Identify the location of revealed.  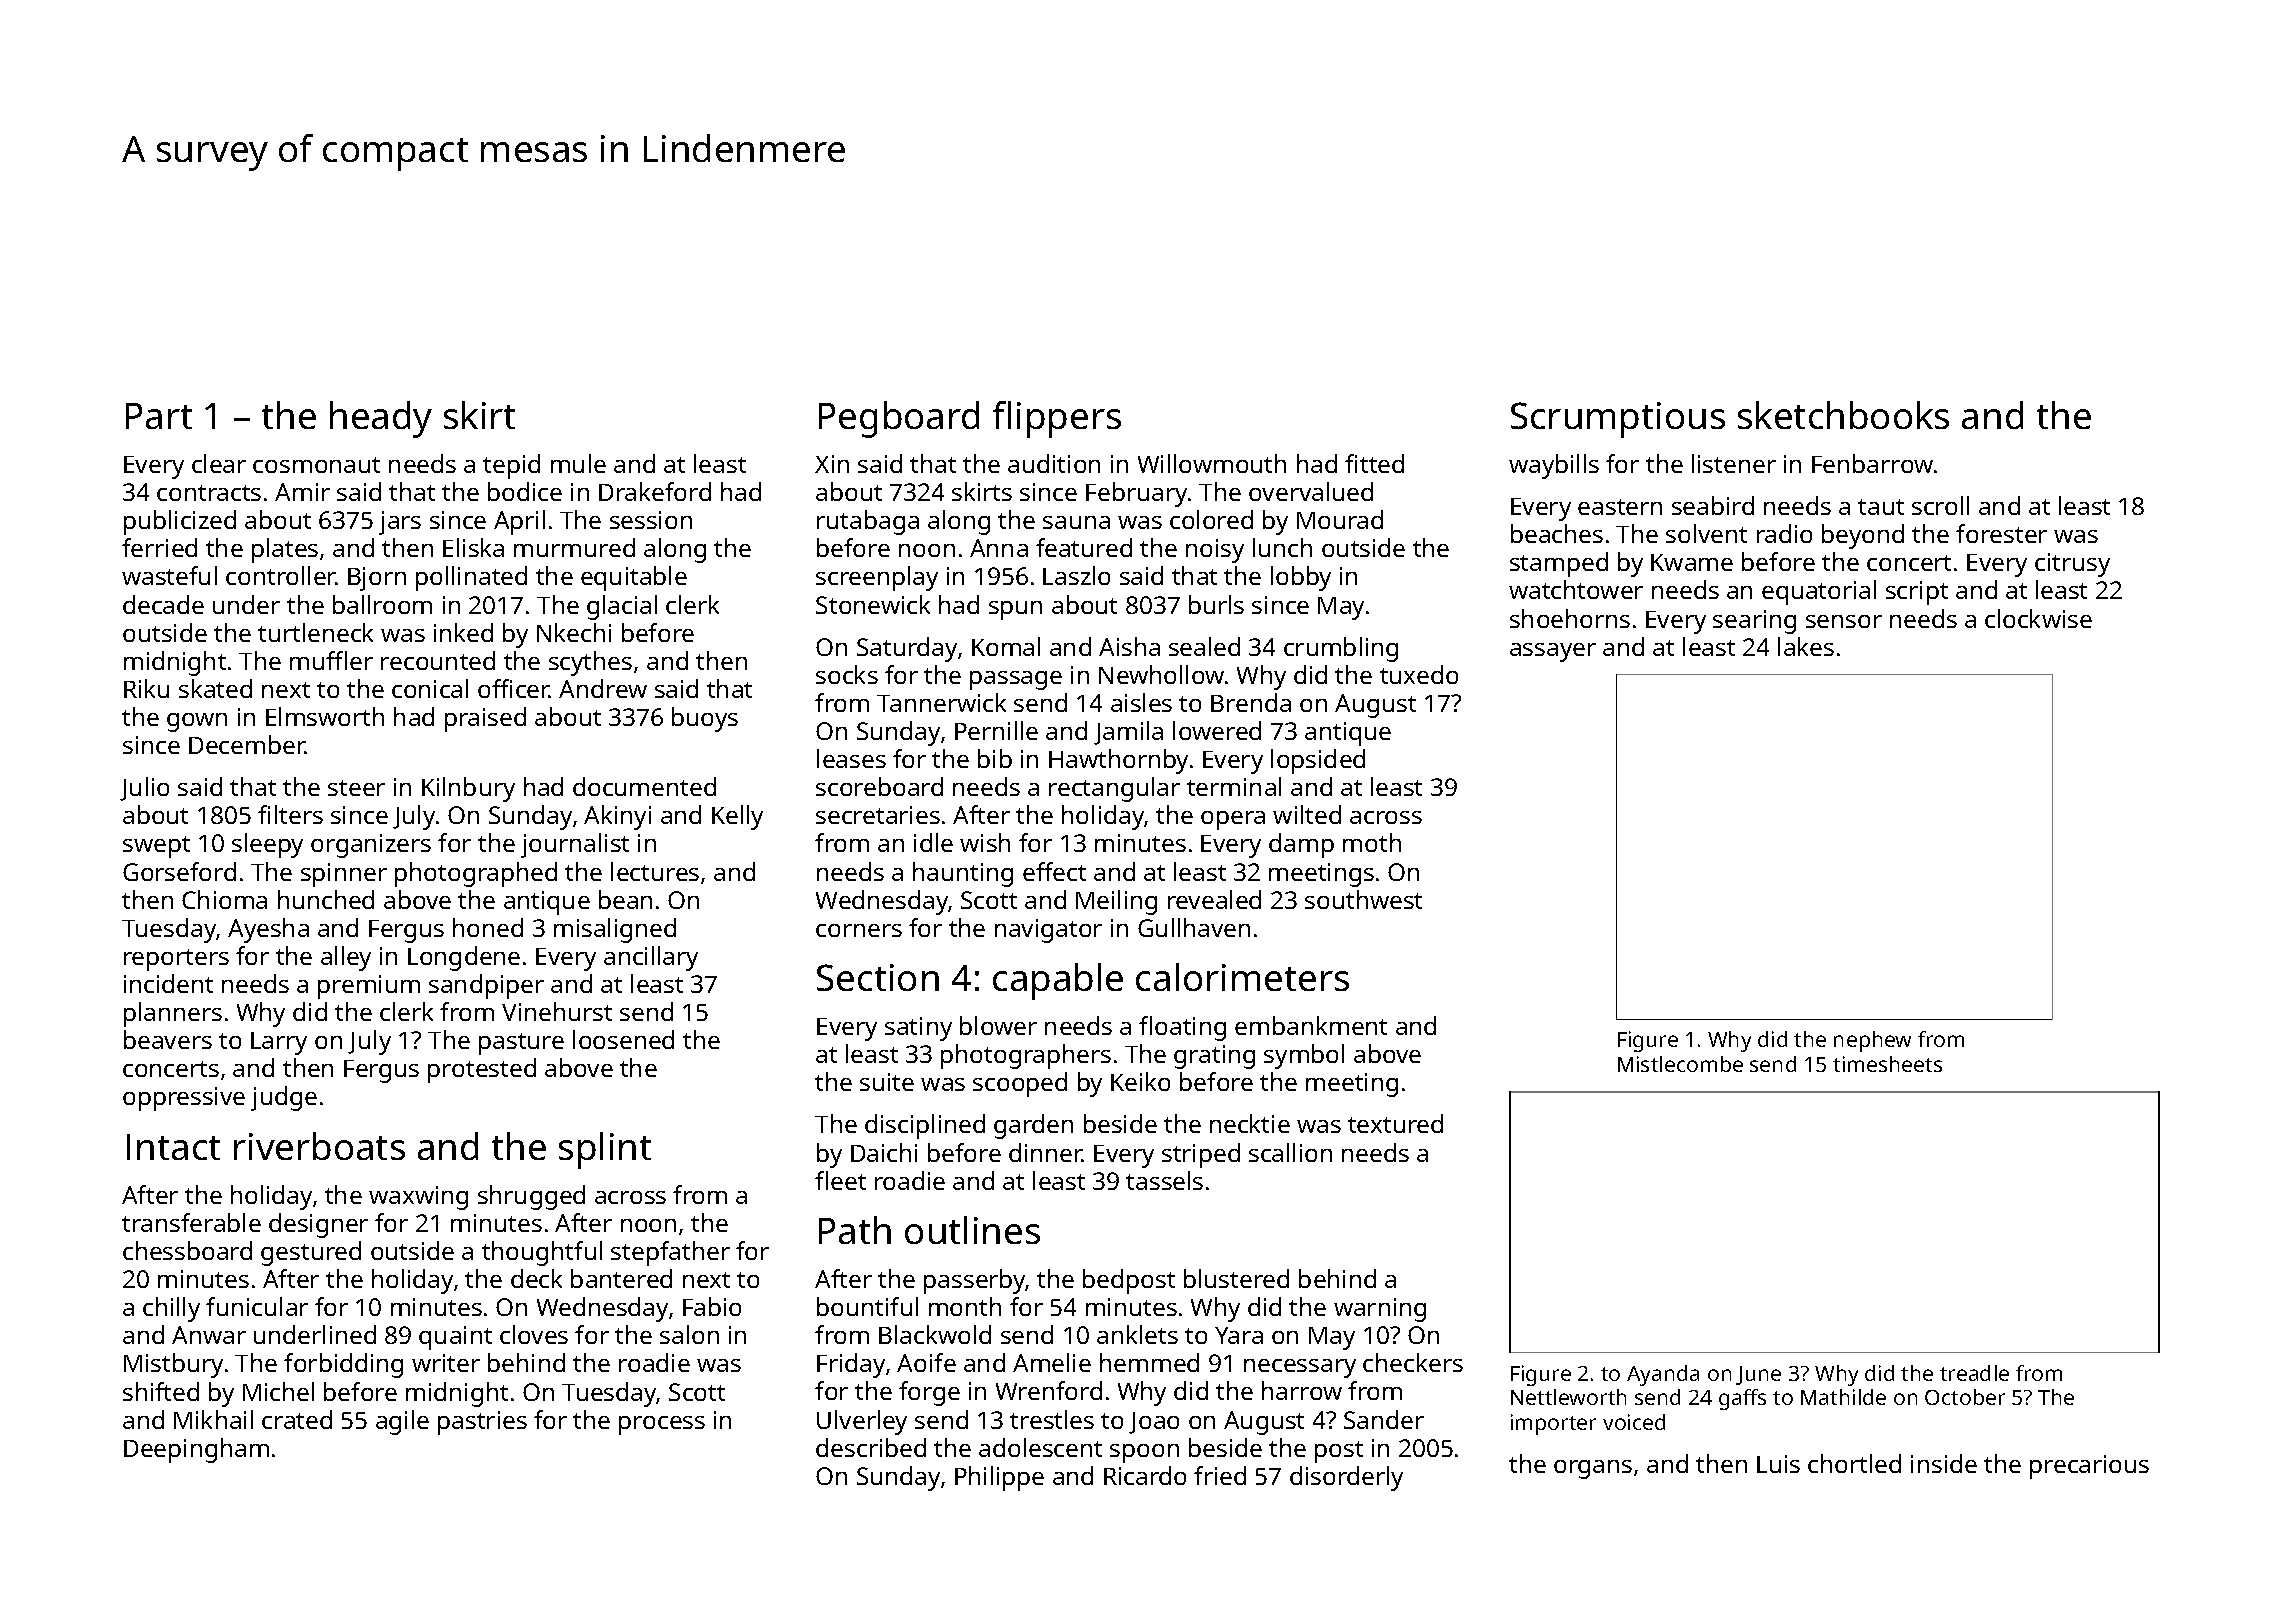
(1214, 899).
